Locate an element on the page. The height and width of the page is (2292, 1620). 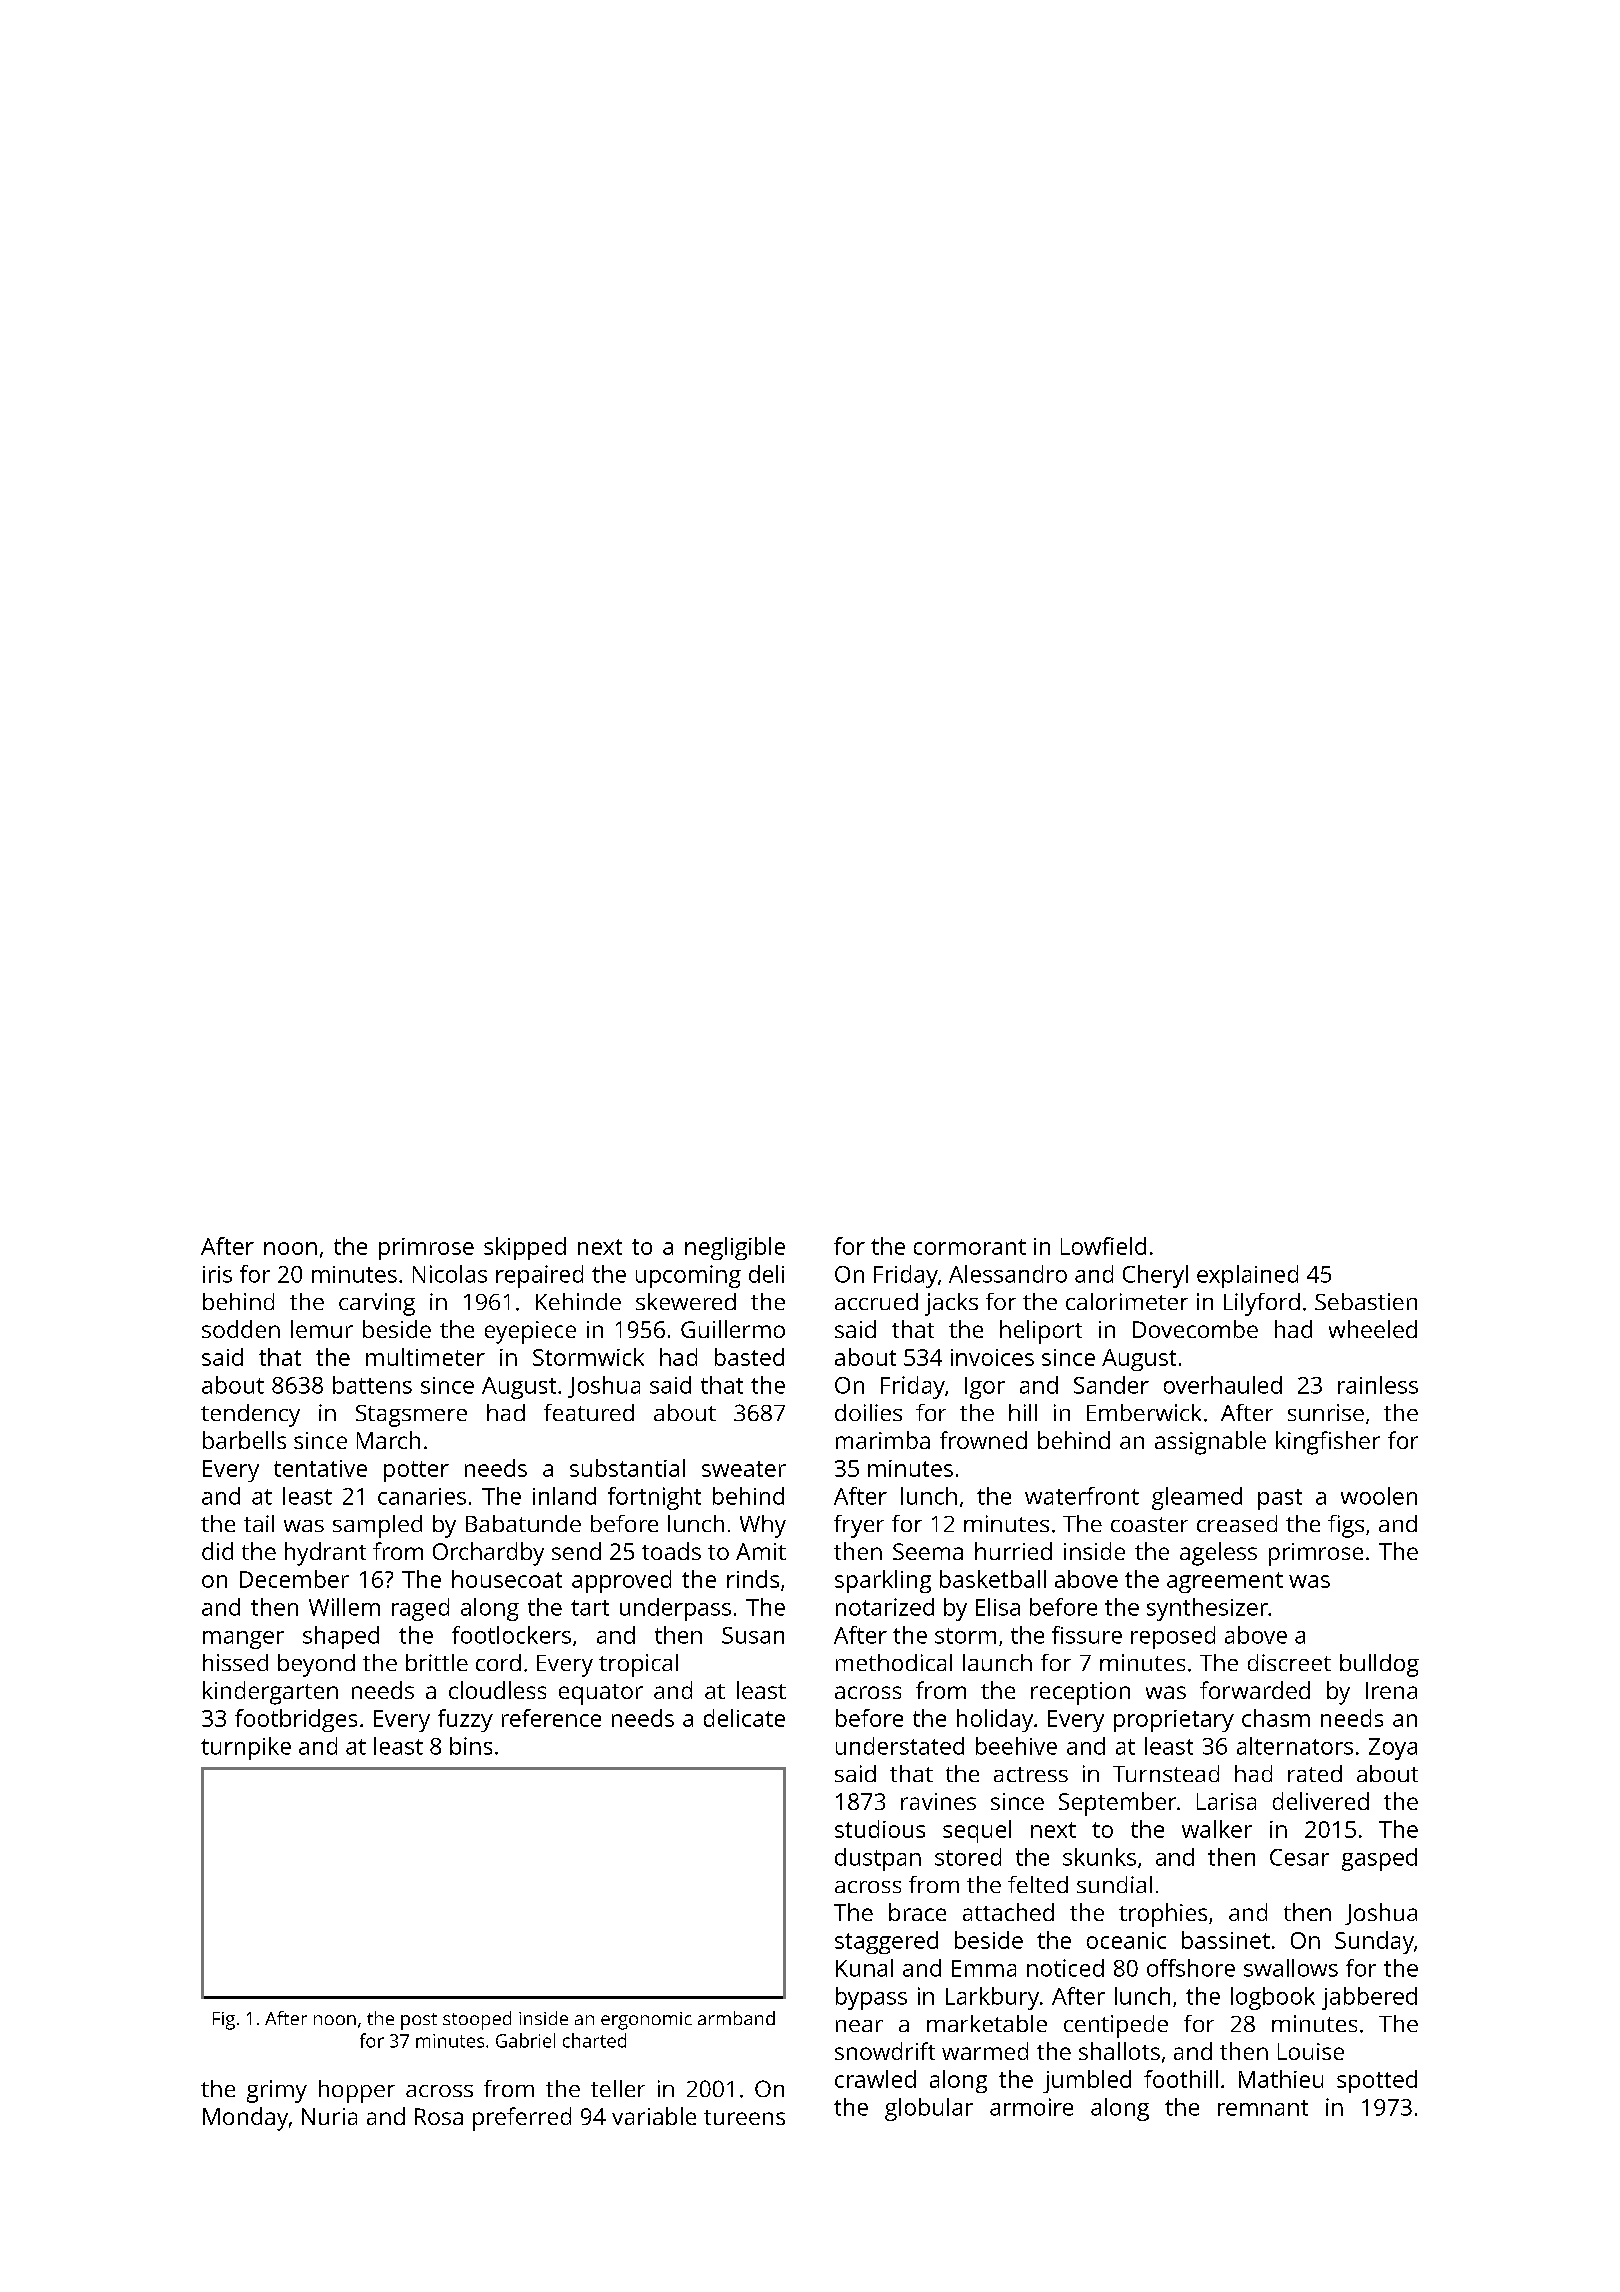
basketball is located at coordinates (993, 1579).
